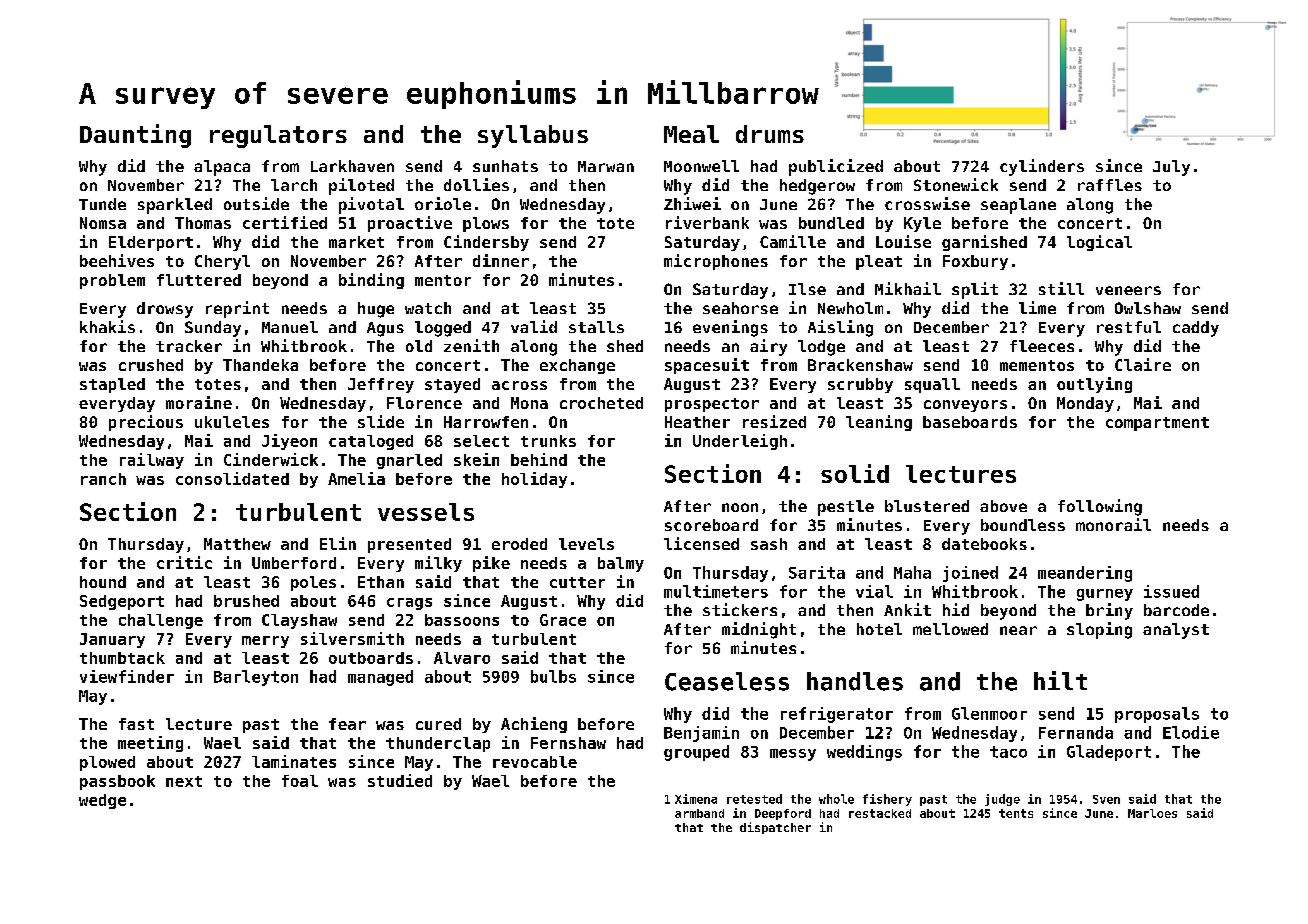  What do you see at coordinates (146, 423) in the screenshot?
I see `precious` at bounding box center [146, 423].
